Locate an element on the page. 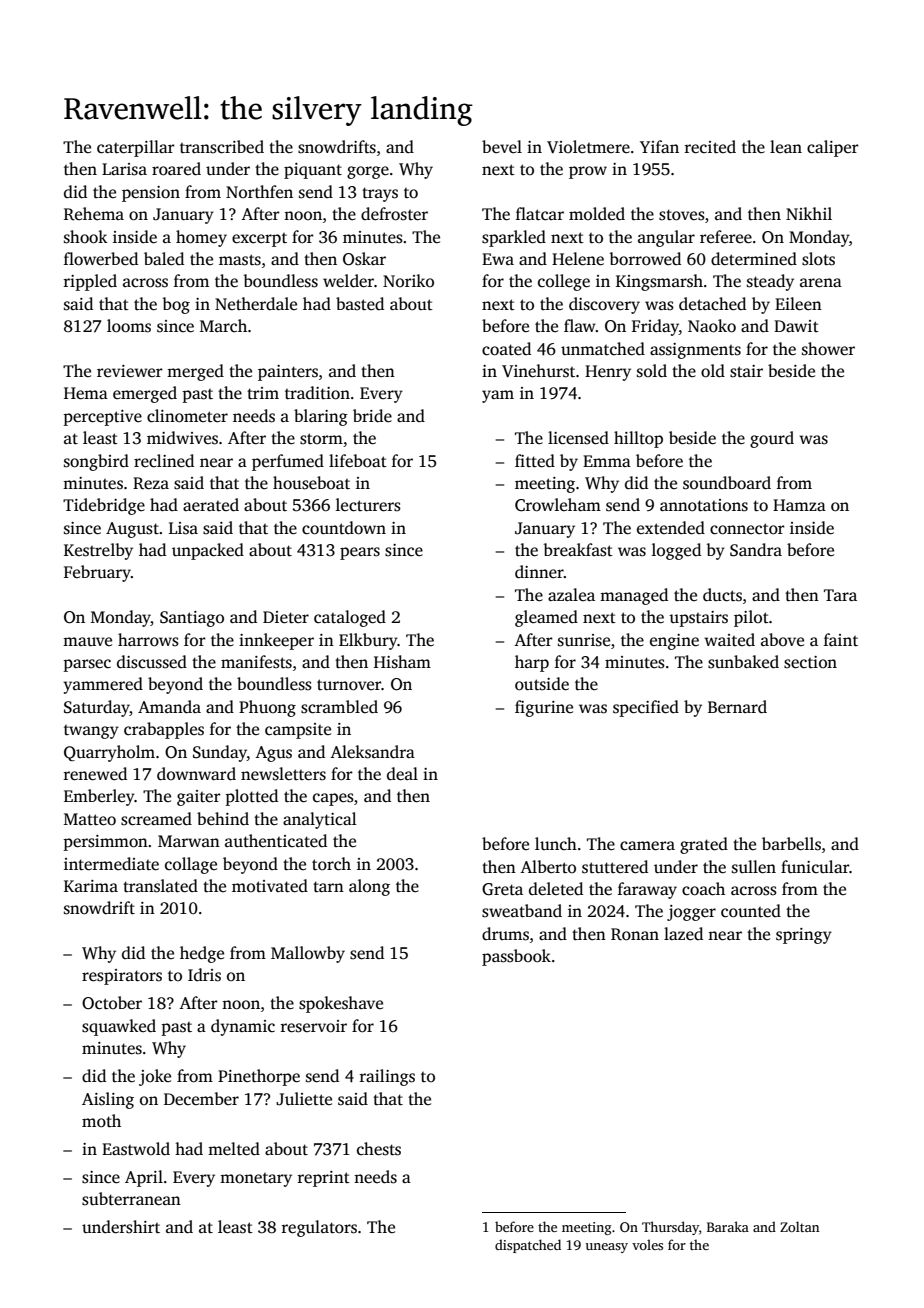 This image has width=924, height=1308. roared is located at coordinates (176, 169).
